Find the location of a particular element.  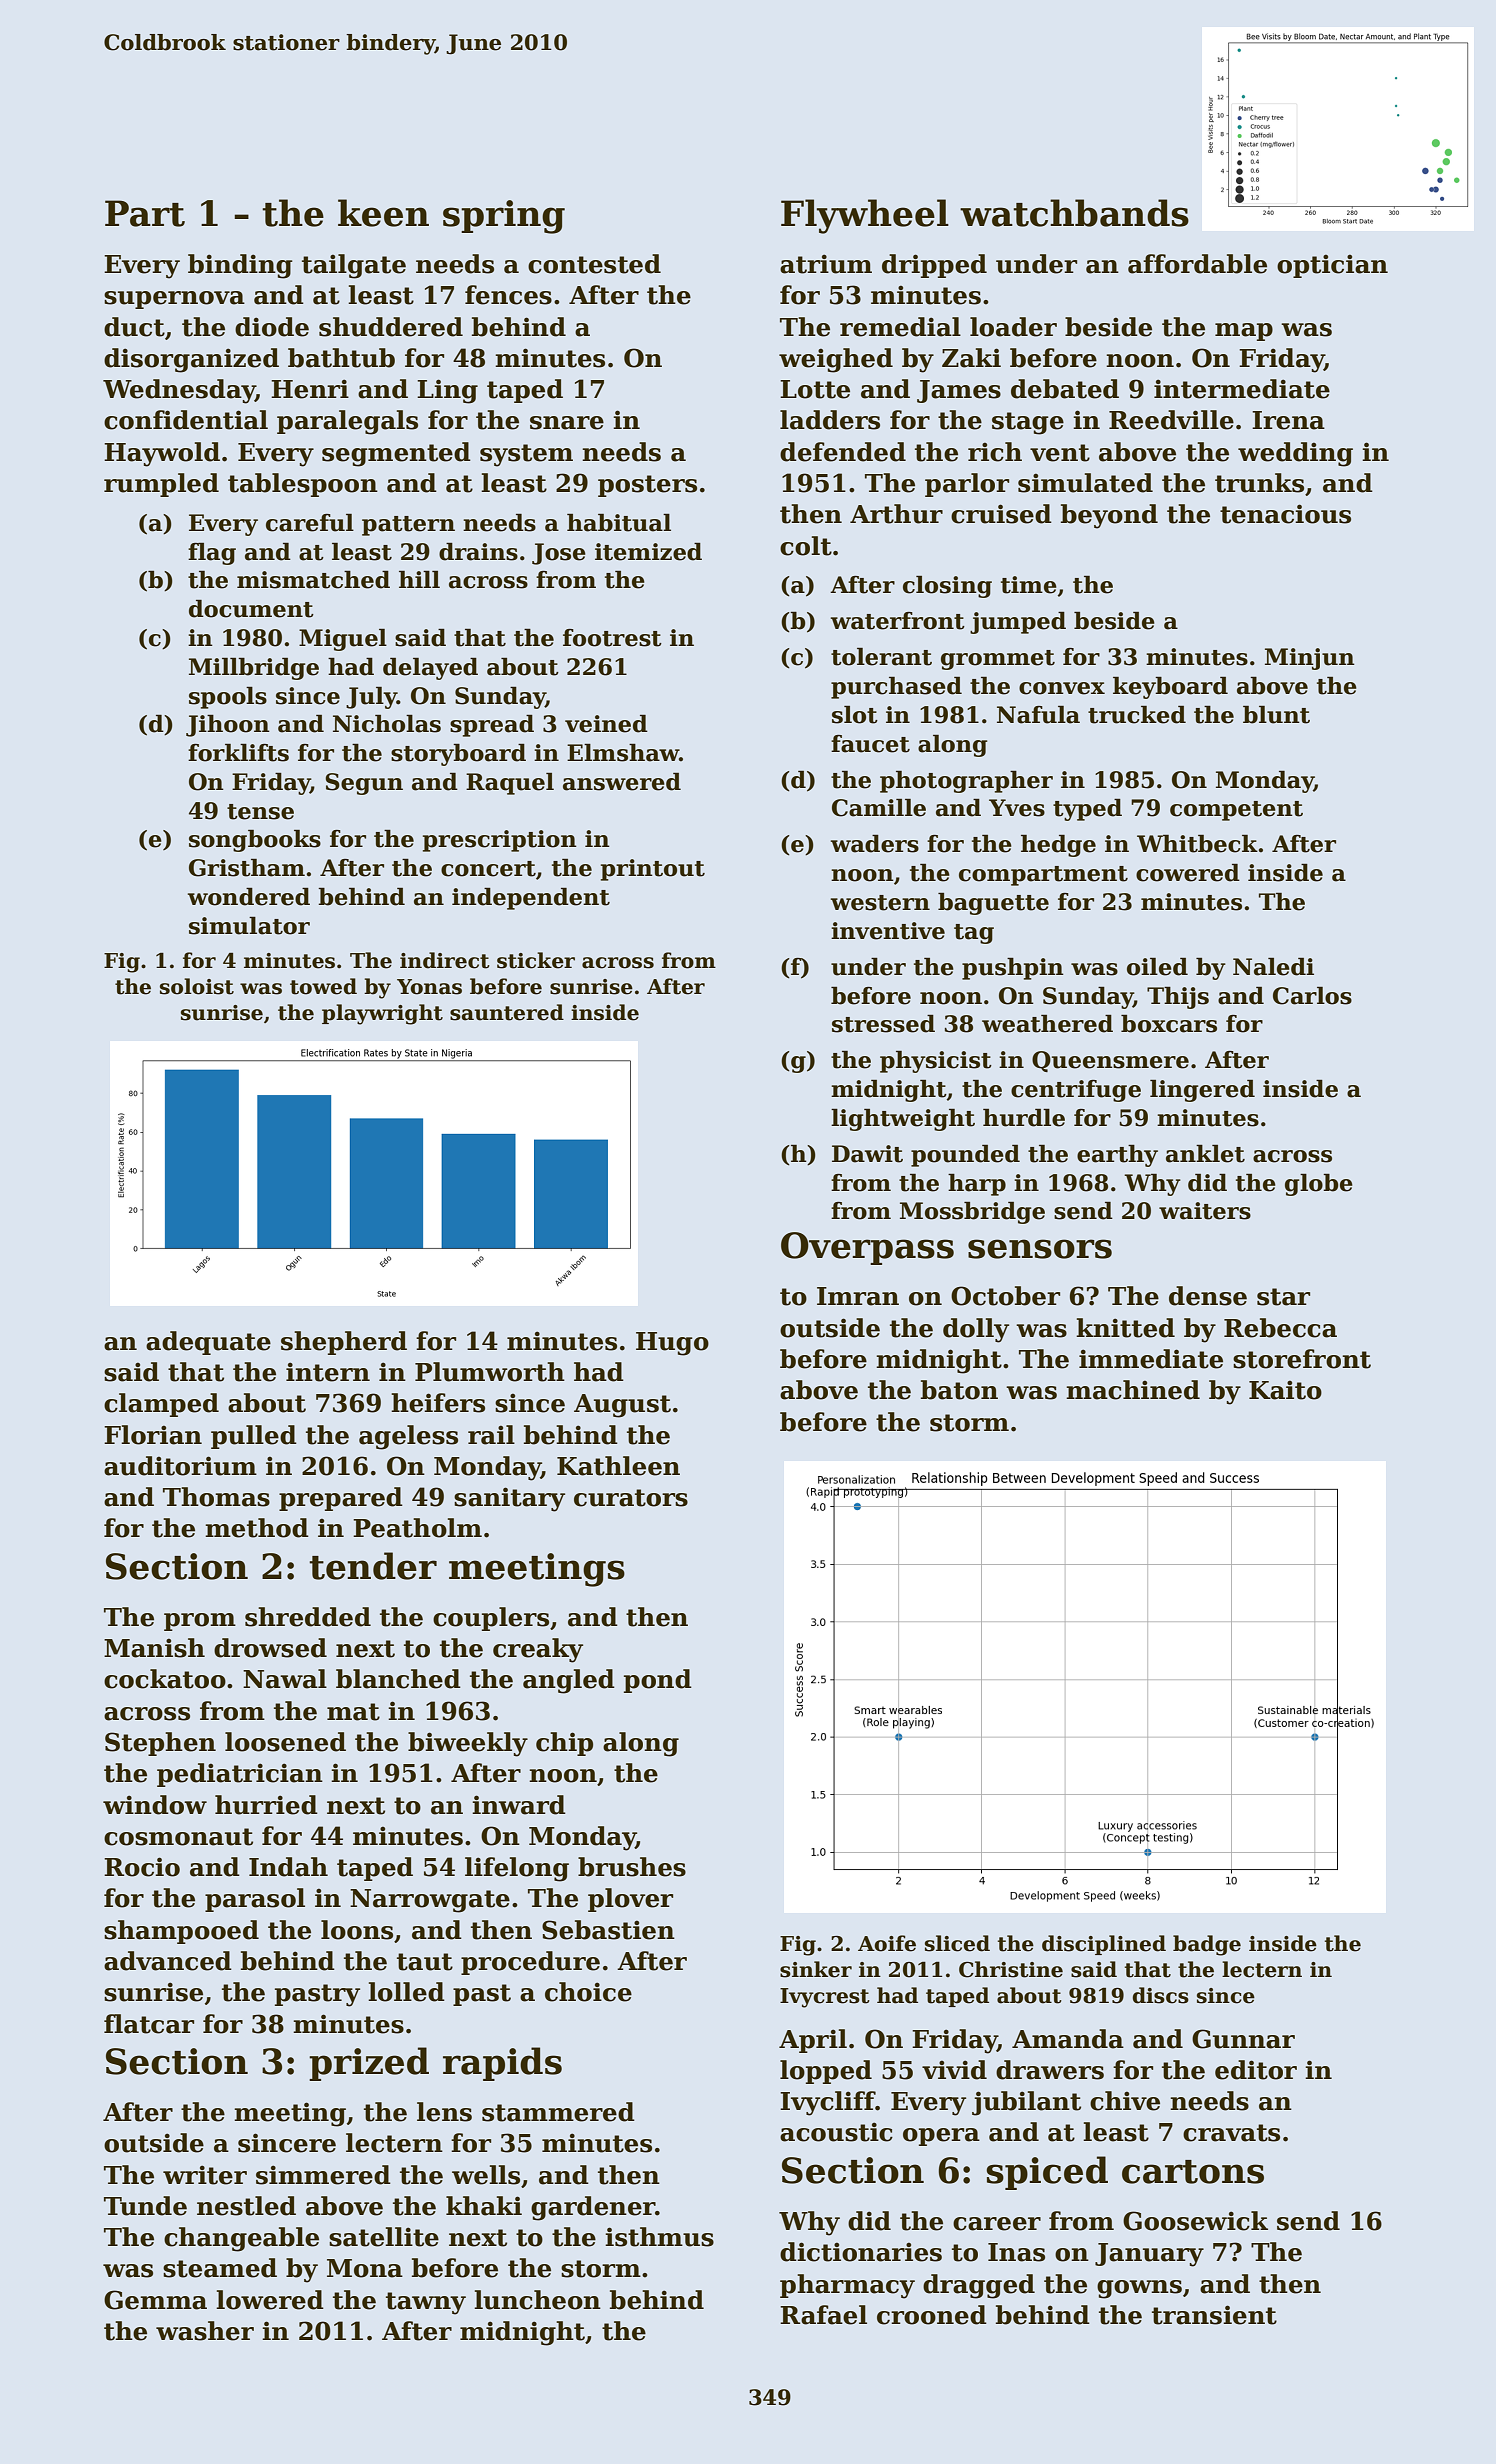

binding is located at coordinates (240, 266).
